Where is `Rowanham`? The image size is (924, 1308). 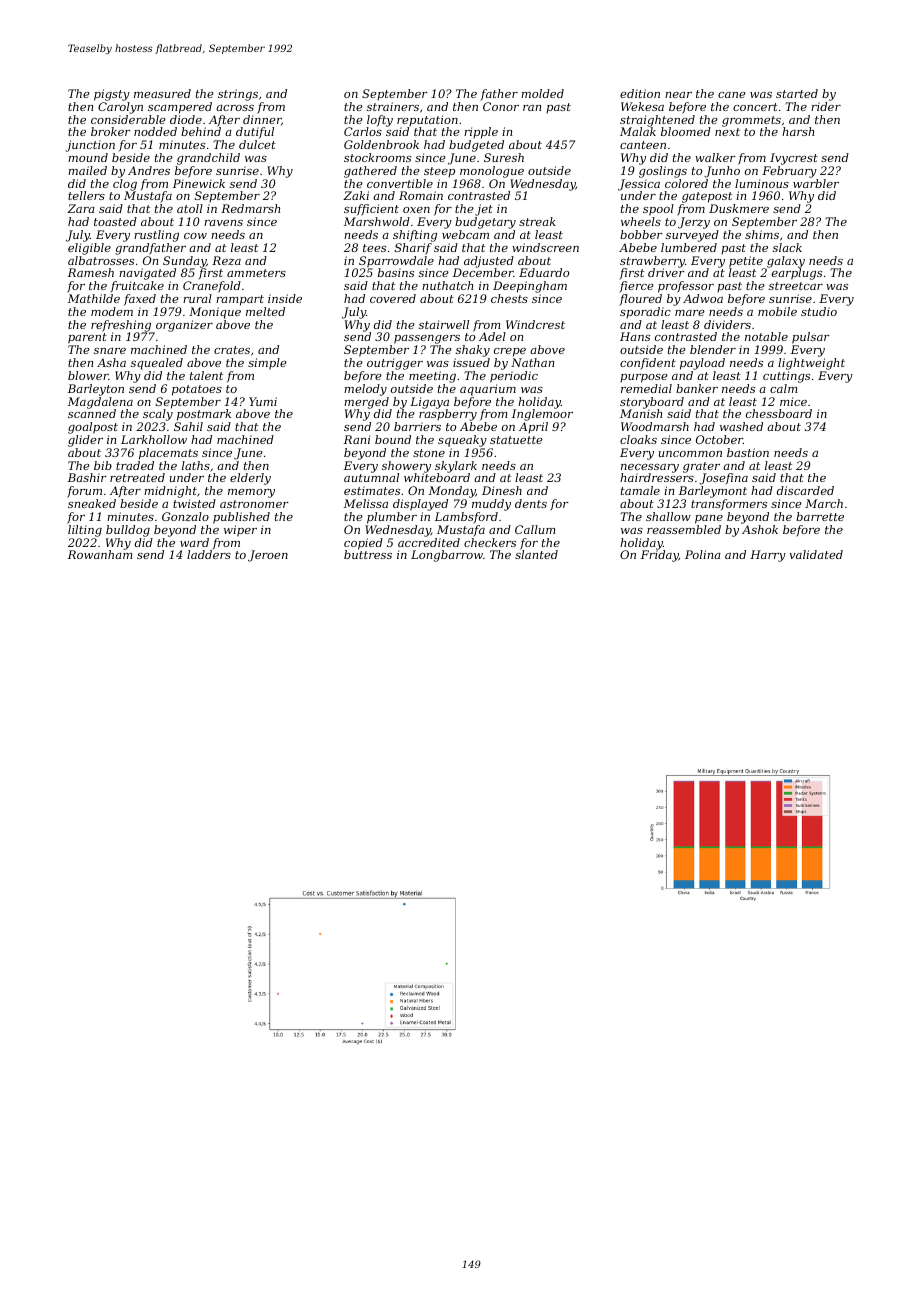 Rowanham is located at coordinates (100, 554).
